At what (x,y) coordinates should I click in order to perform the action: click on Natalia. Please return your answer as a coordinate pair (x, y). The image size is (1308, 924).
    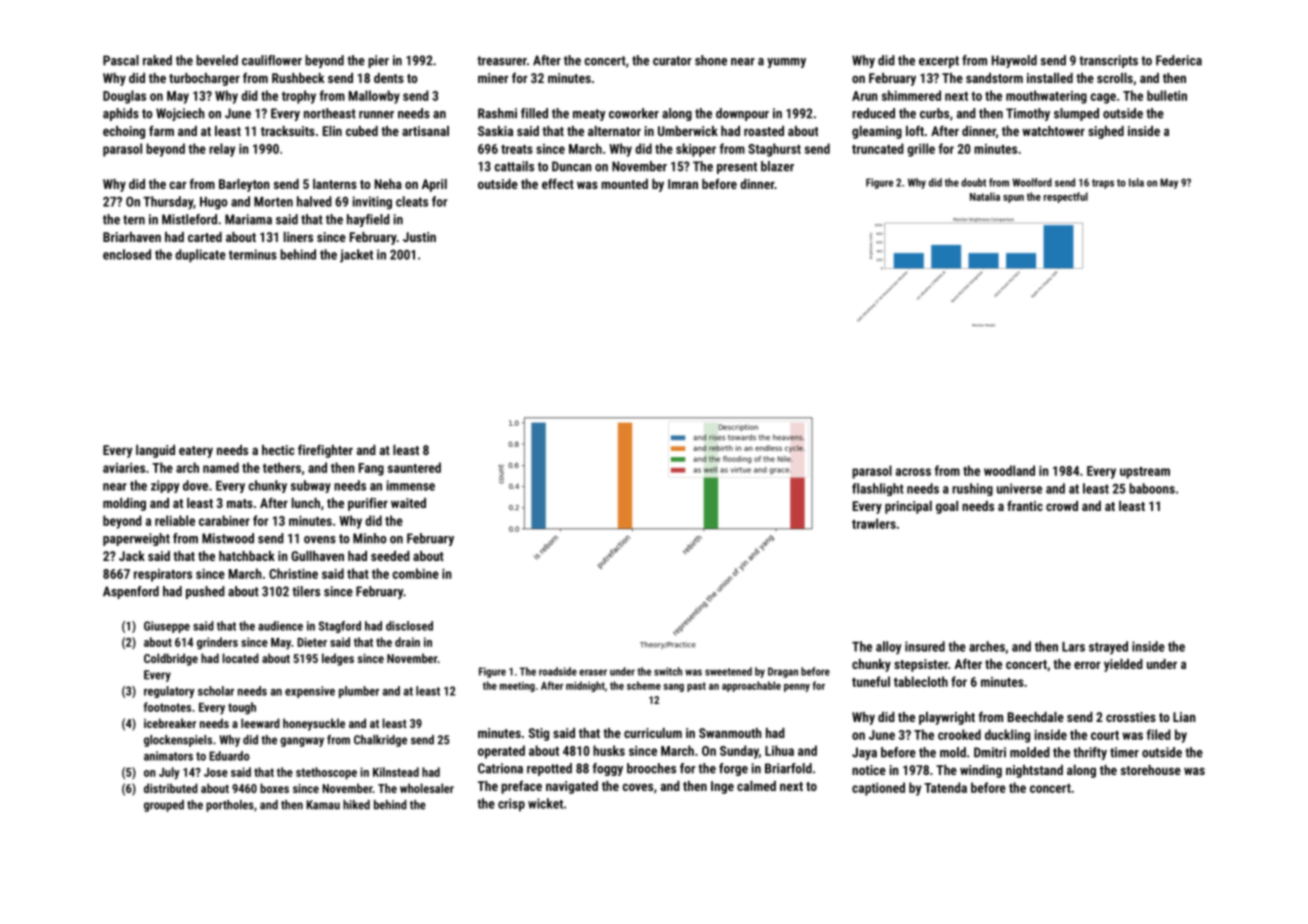
    Looking at the image, I should click on (985, 196).
